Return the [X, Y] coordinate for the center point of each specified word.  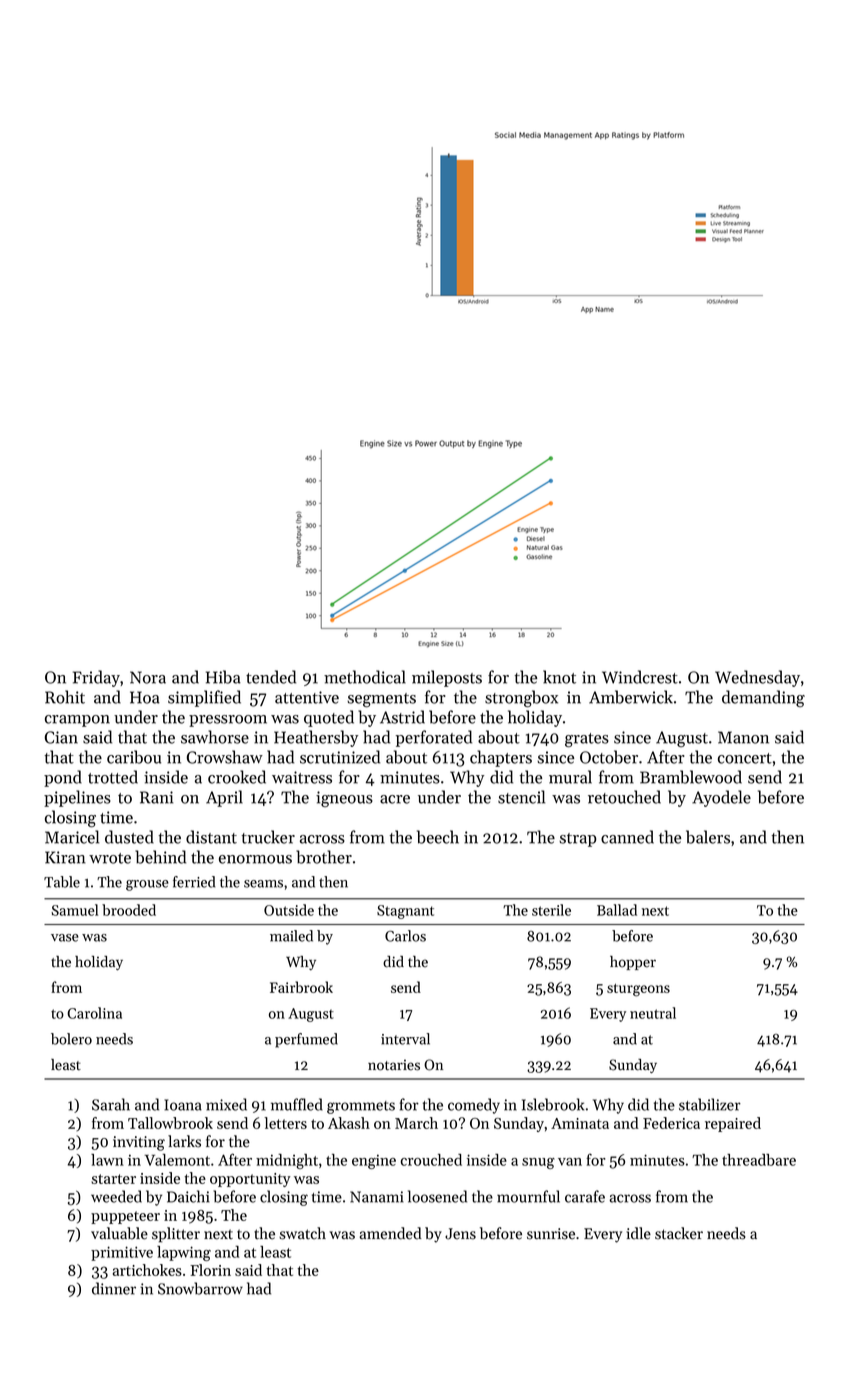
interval [405, 1039]
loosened [437, 1196]
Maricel [72, 837]
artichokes [147, 1270]
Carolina [94, 1013]
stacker [679, 1233]
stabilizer [710, 1104]
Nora [148, 677]
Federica [671, 1123]
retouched [624, 797]
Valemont [177, 1160]
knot [559, 677]
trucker [268, 837]
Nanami [377, 1197]
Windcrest [640, 677]
